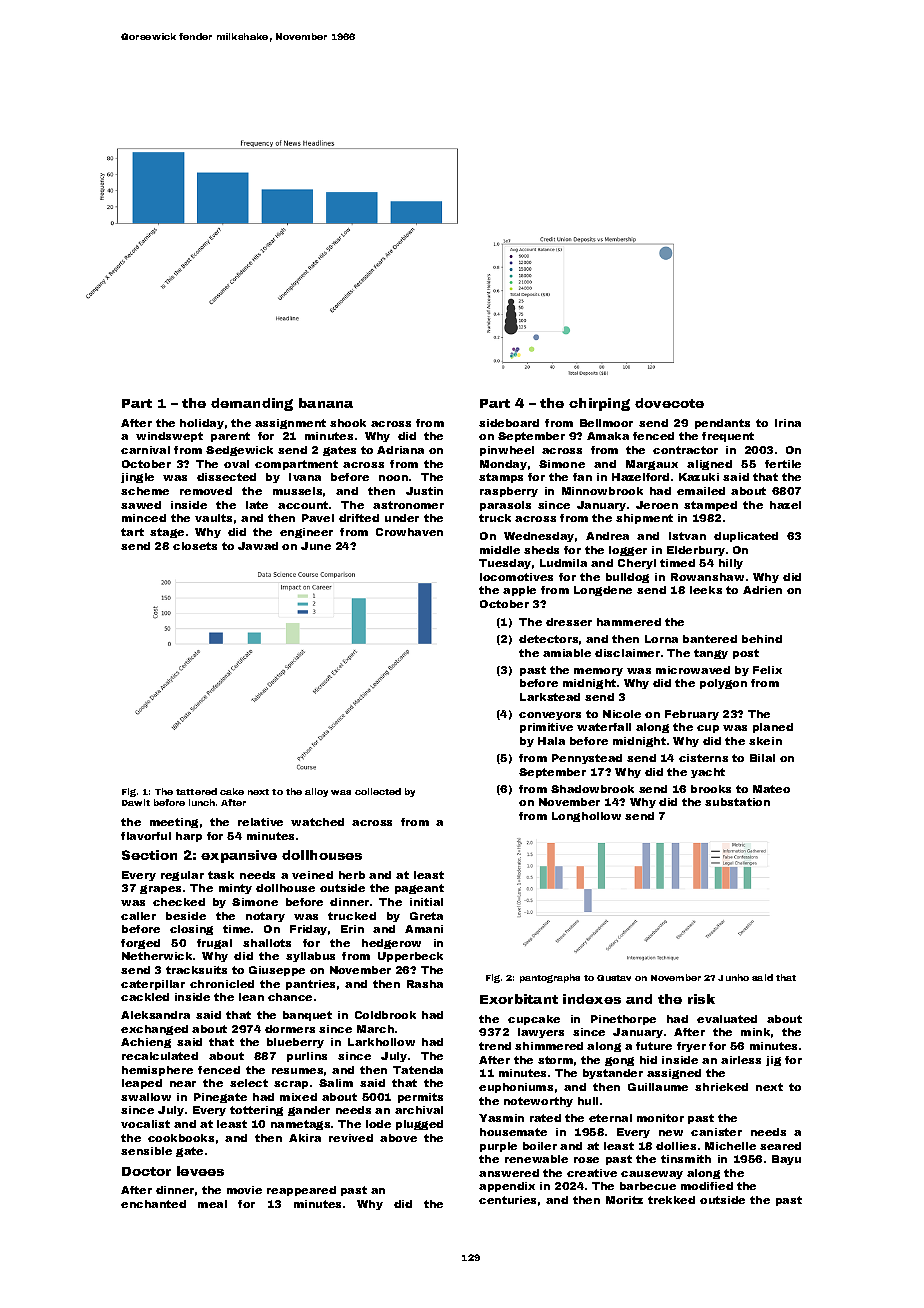 The height and width of the screenshot is (1308, 924). Describe the element at coordinates (348, 423) in the screenshot. I see `shook` at that location.
